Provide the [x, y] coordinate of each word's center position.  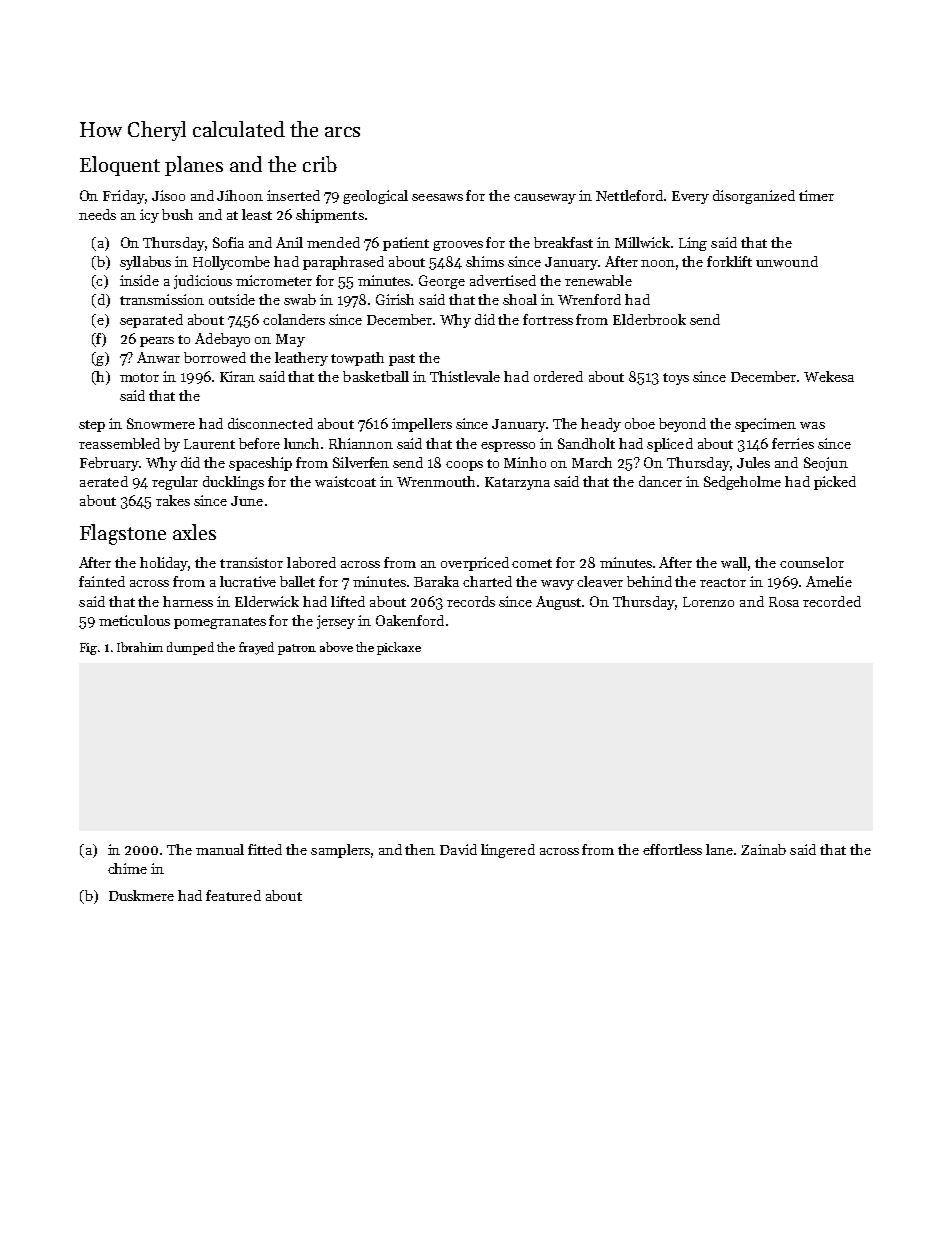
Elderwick [267, 601]
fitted [265, 849]
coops [464, 466]
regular [175, 483]
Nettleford [629, 195]
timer [816, 195]
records [471, 601]
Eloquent [120, 166]
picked [835, 483]
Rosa [784, 602]
